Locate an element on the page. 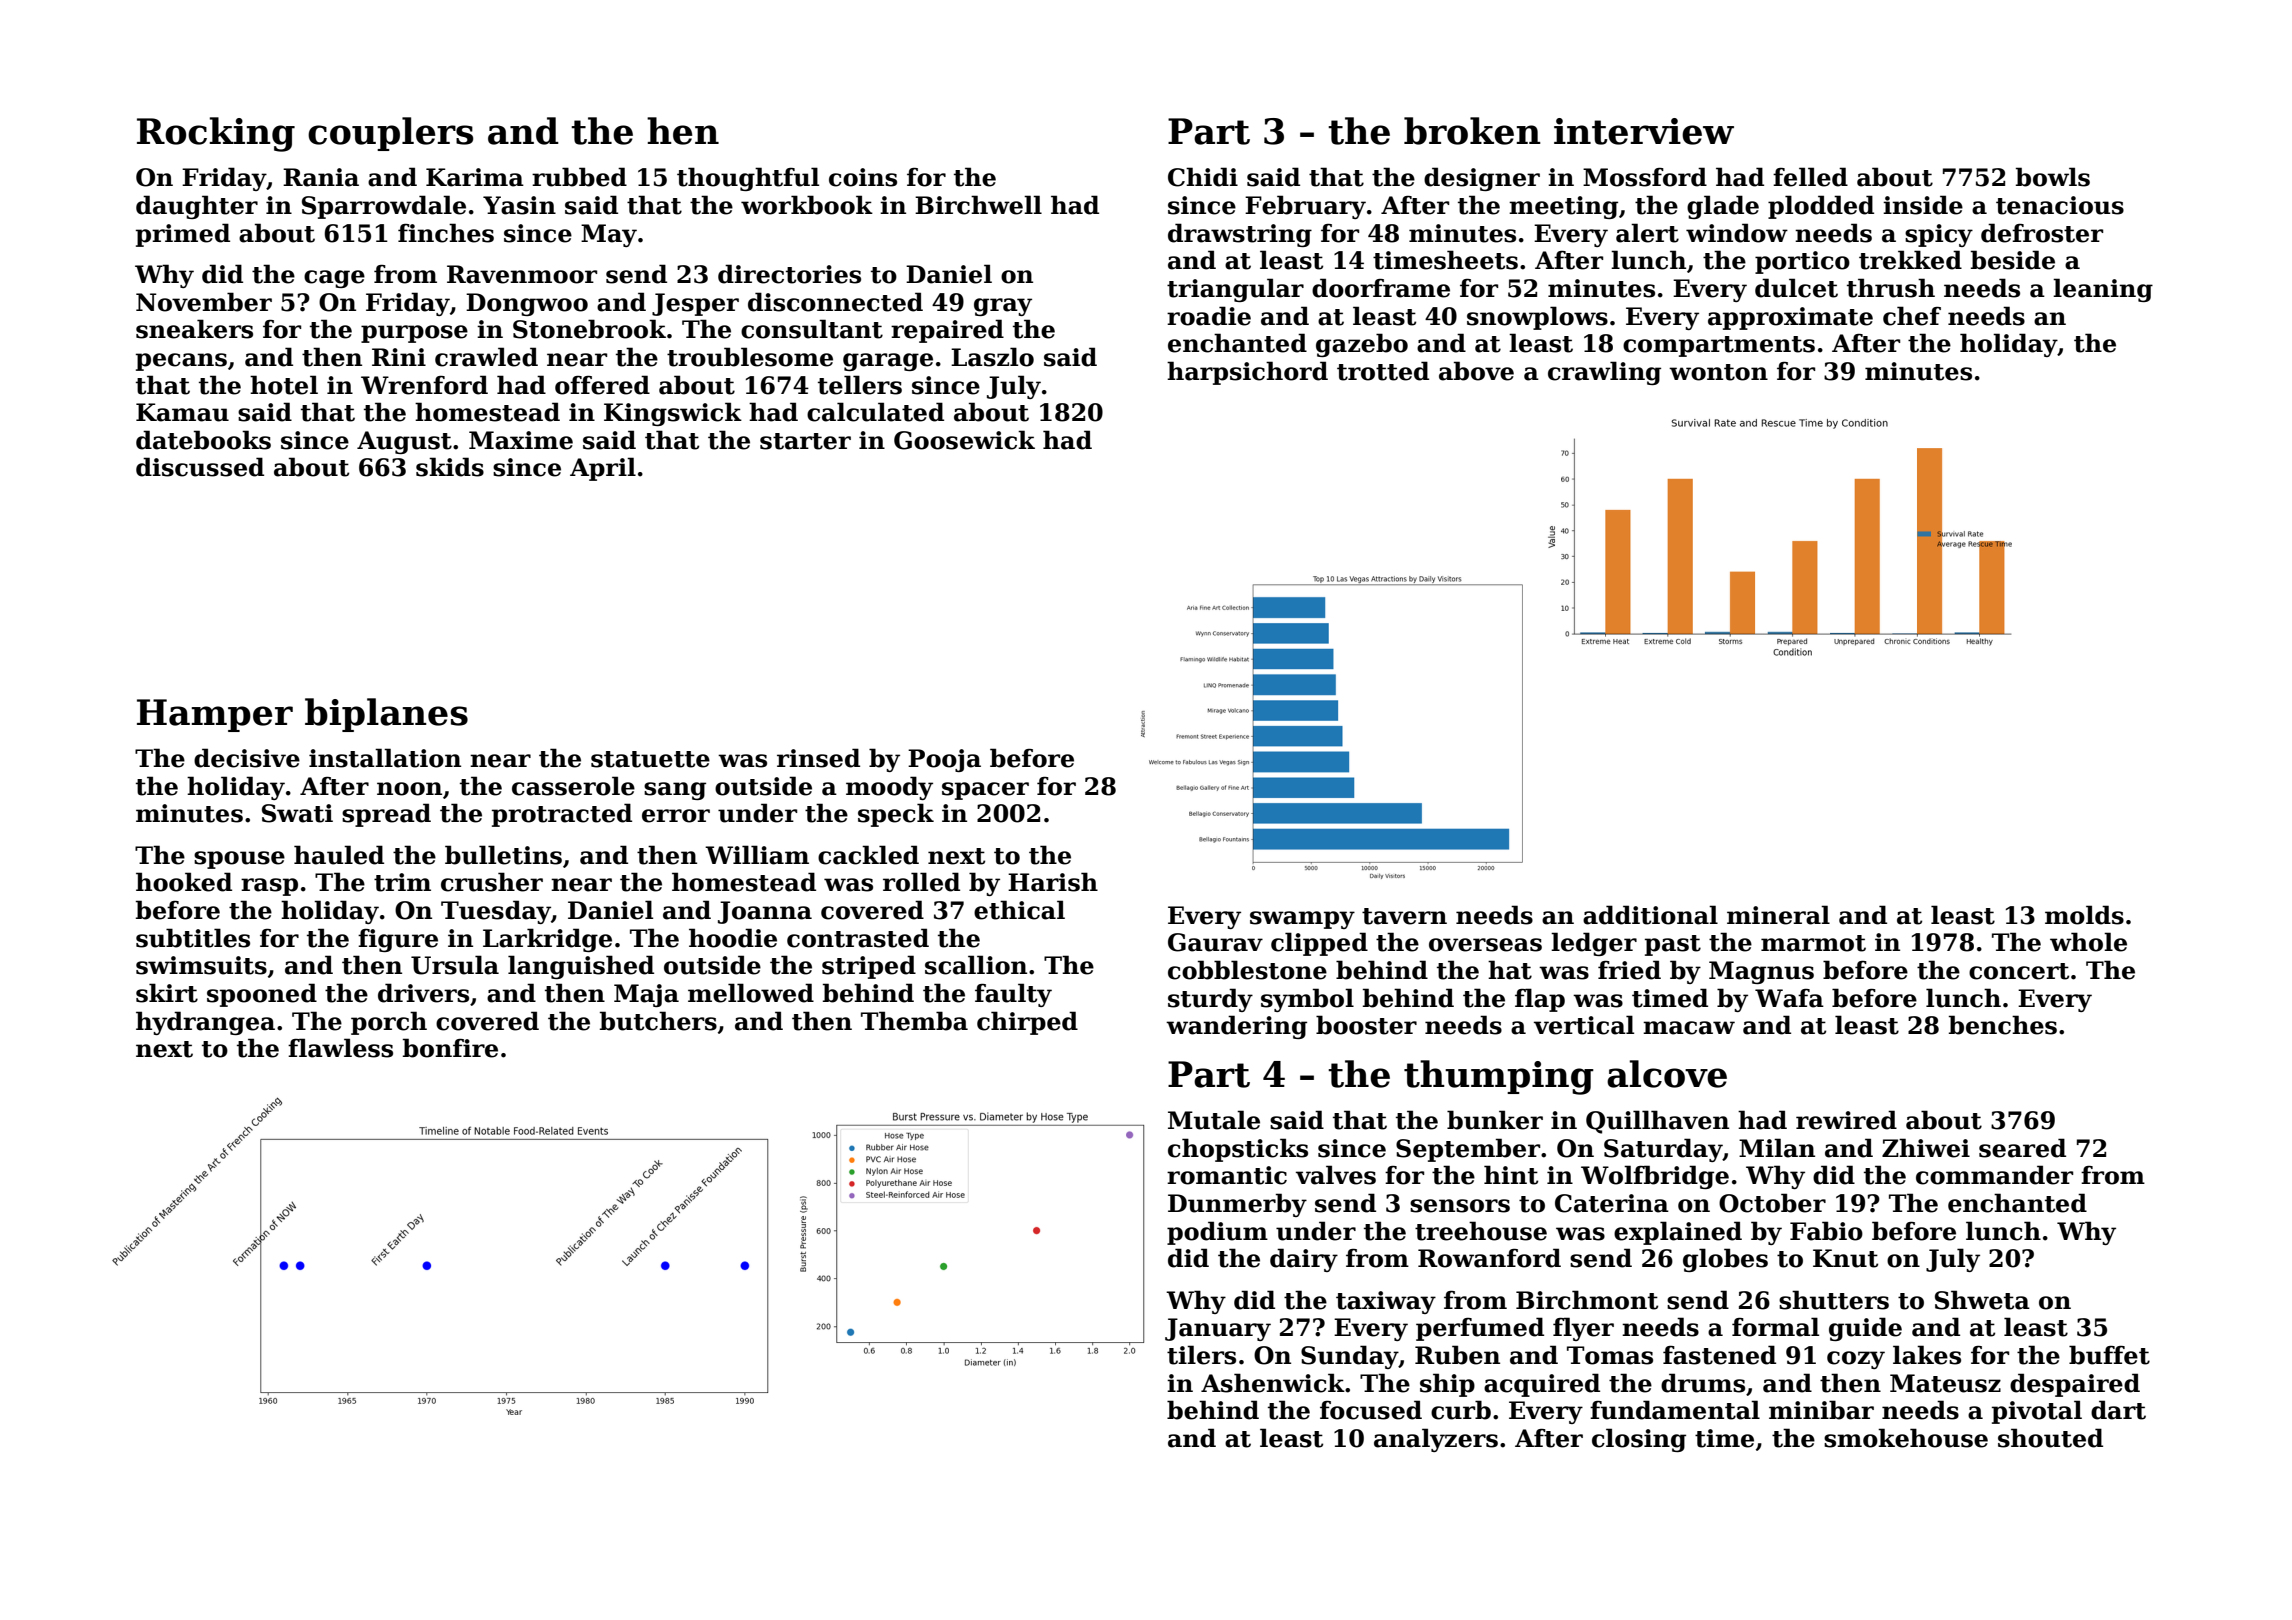 The height and width of the page is (1620, 2292). analyzers is located at coordinates (1436, 1440).
